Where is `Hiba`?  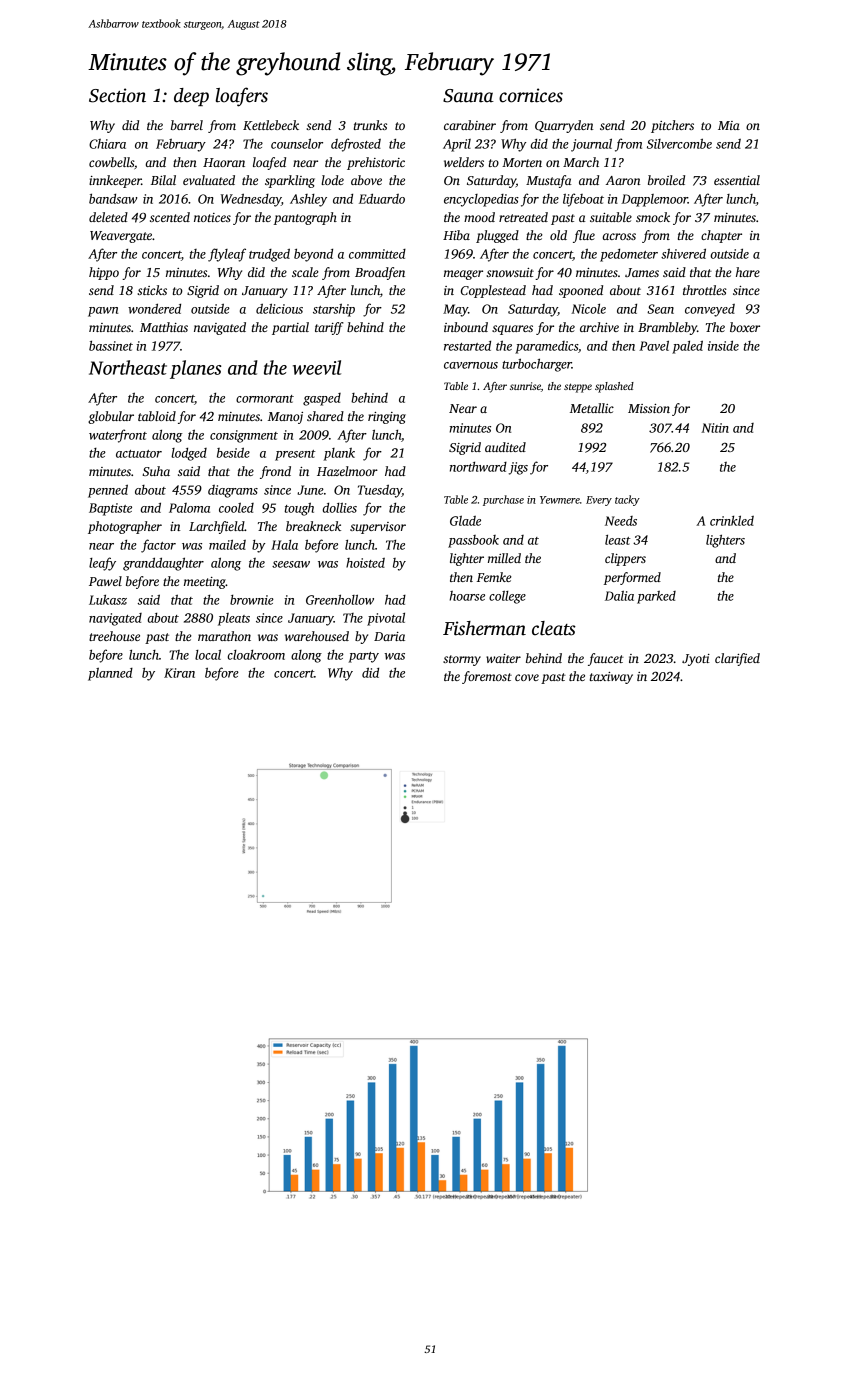
Hiba is located at coordinates (456, 235).
